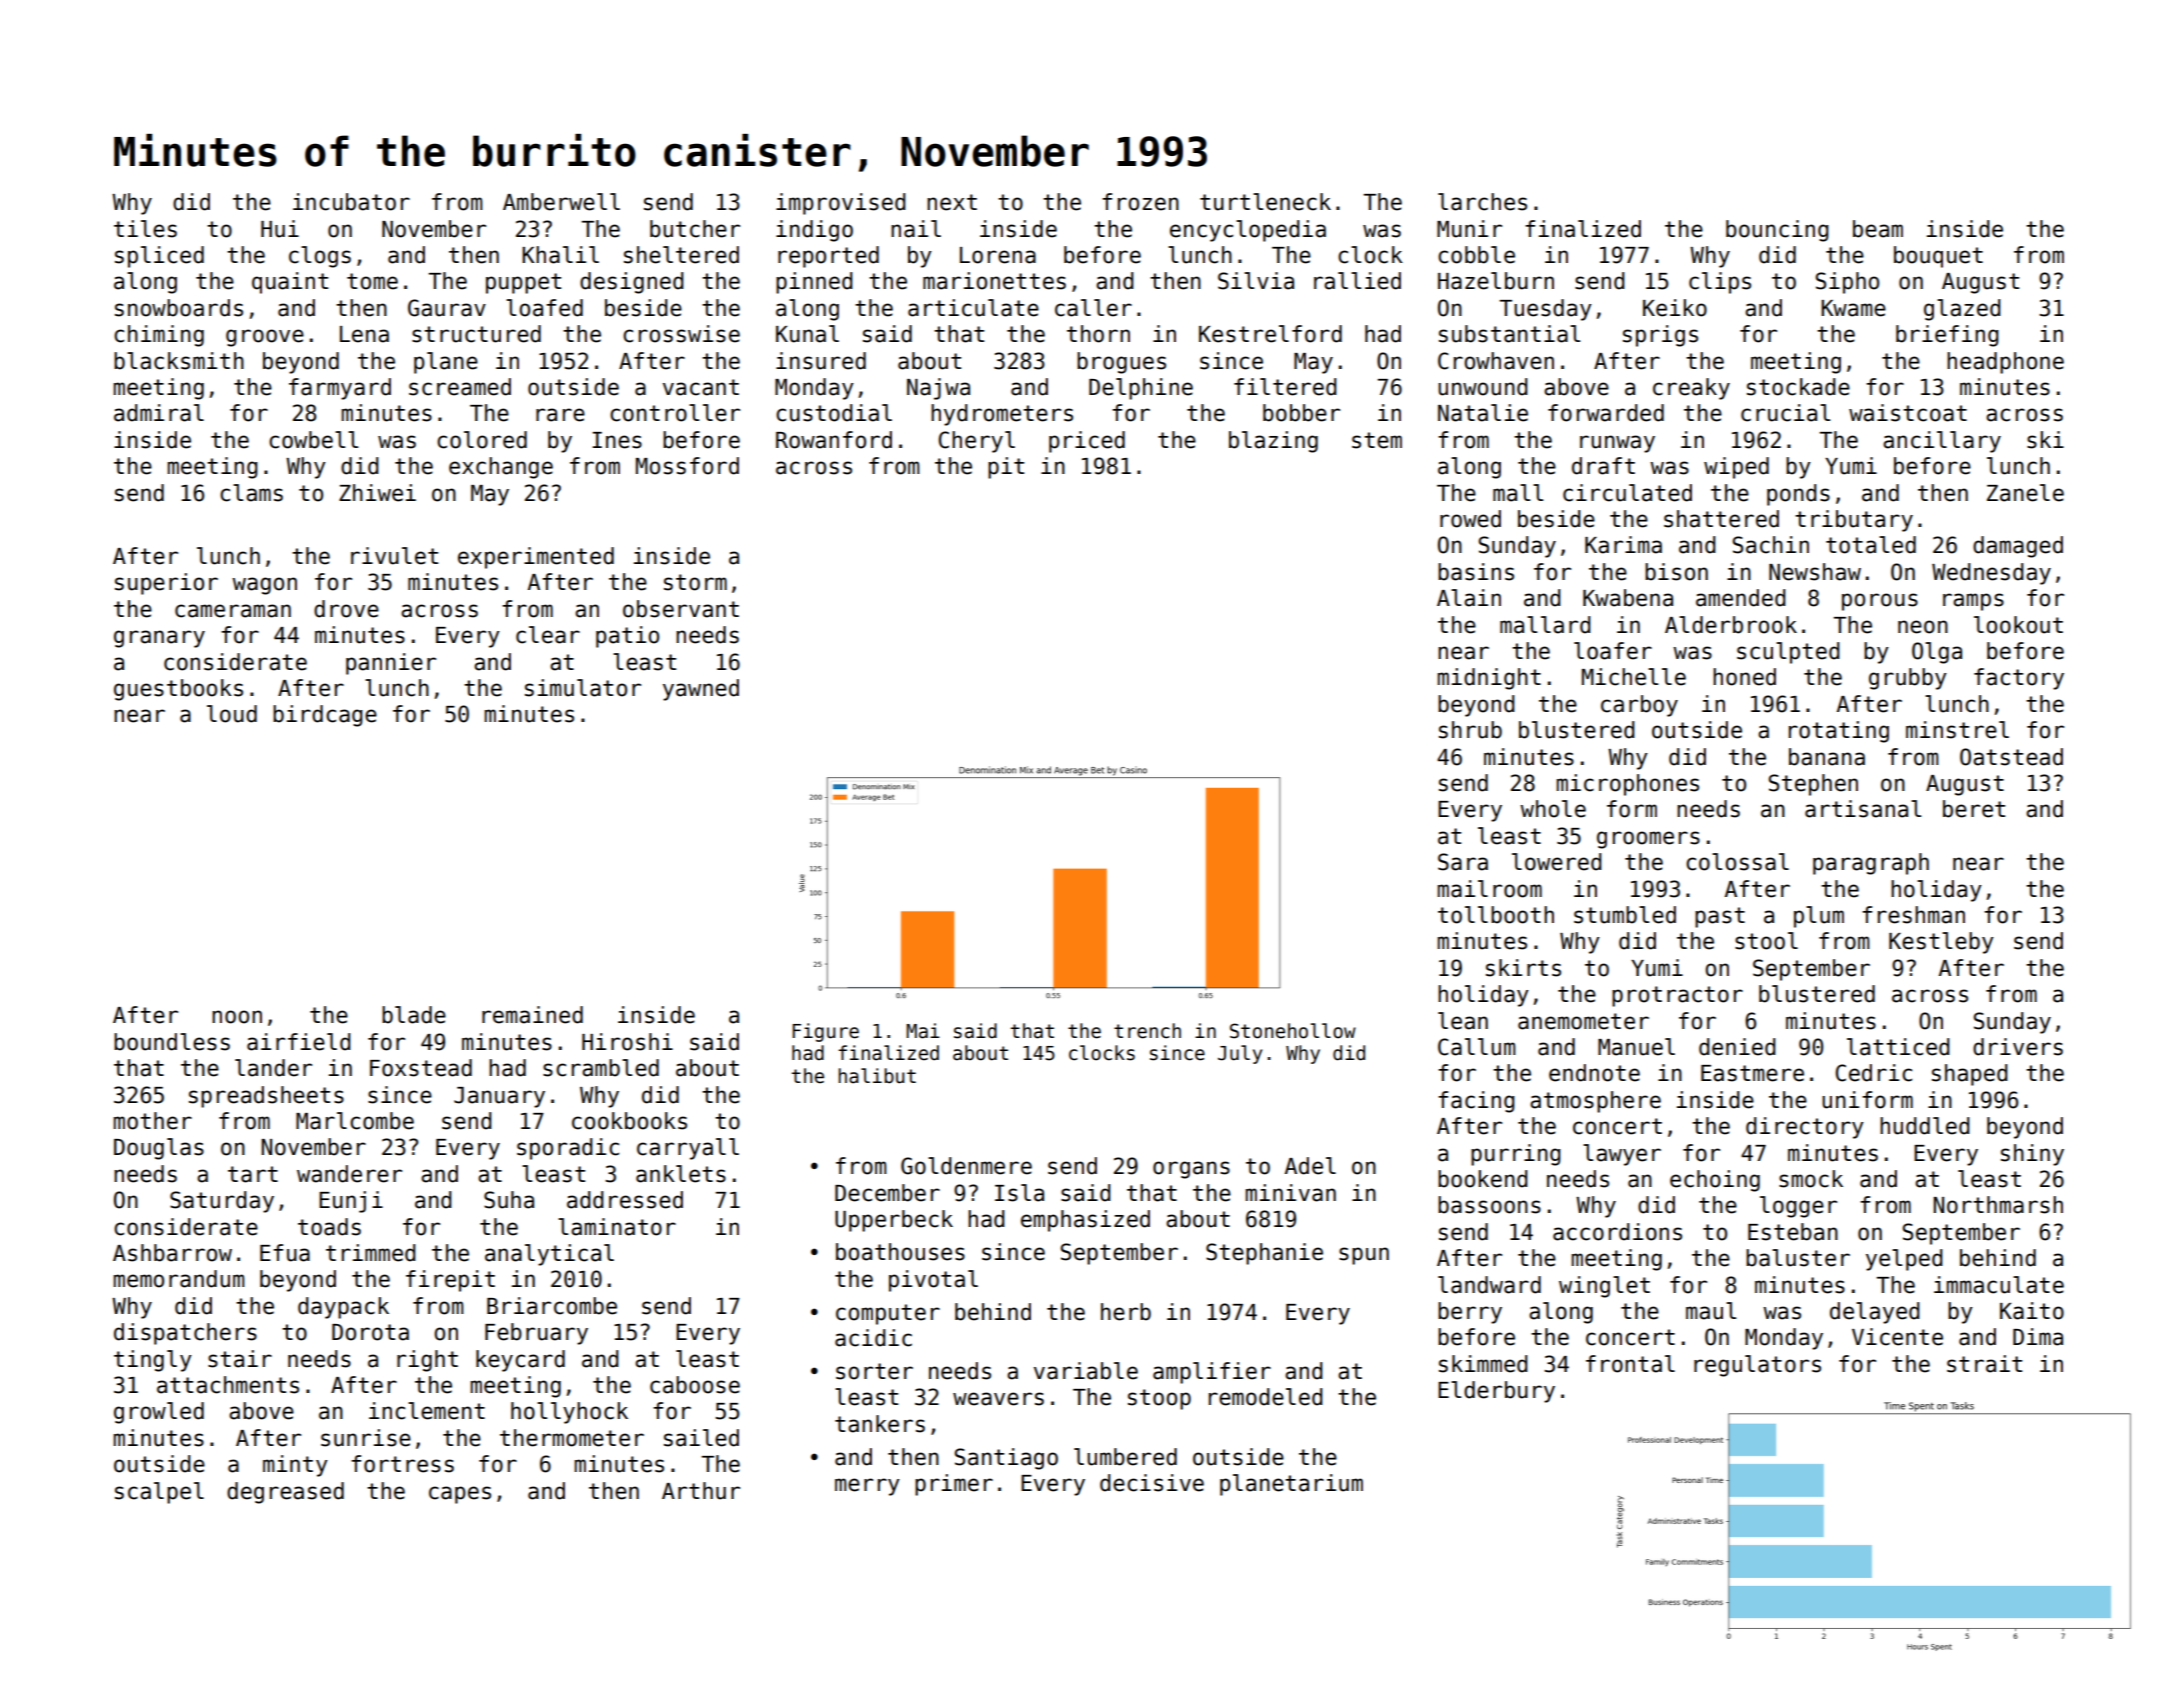 This page has height=1683, width=2178. I want to click on midnight, so click(1489, 679).
